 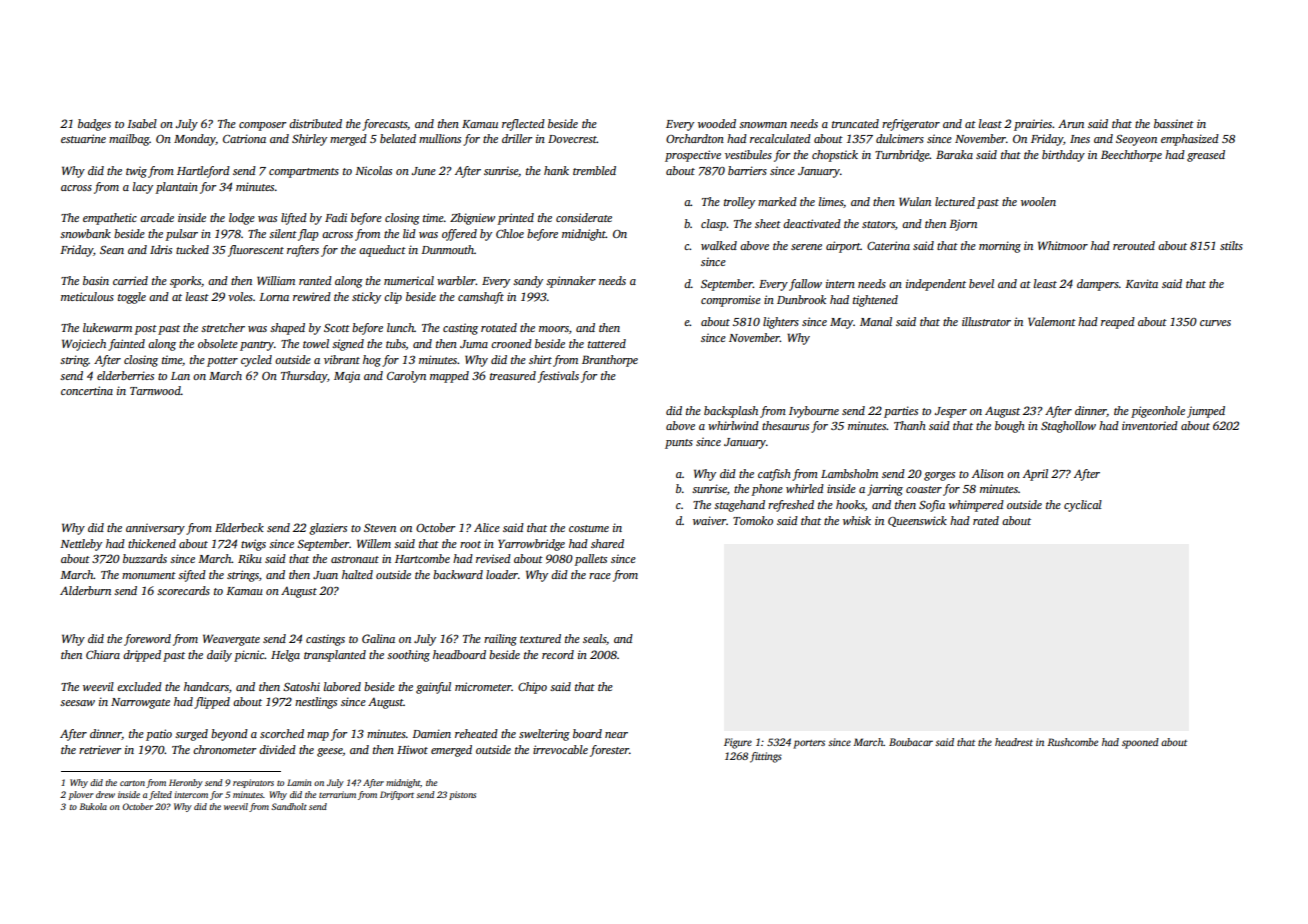 What do you see at coordinates (277, 749) in the document?
I see `divided` at bounding box center [277, 749].
